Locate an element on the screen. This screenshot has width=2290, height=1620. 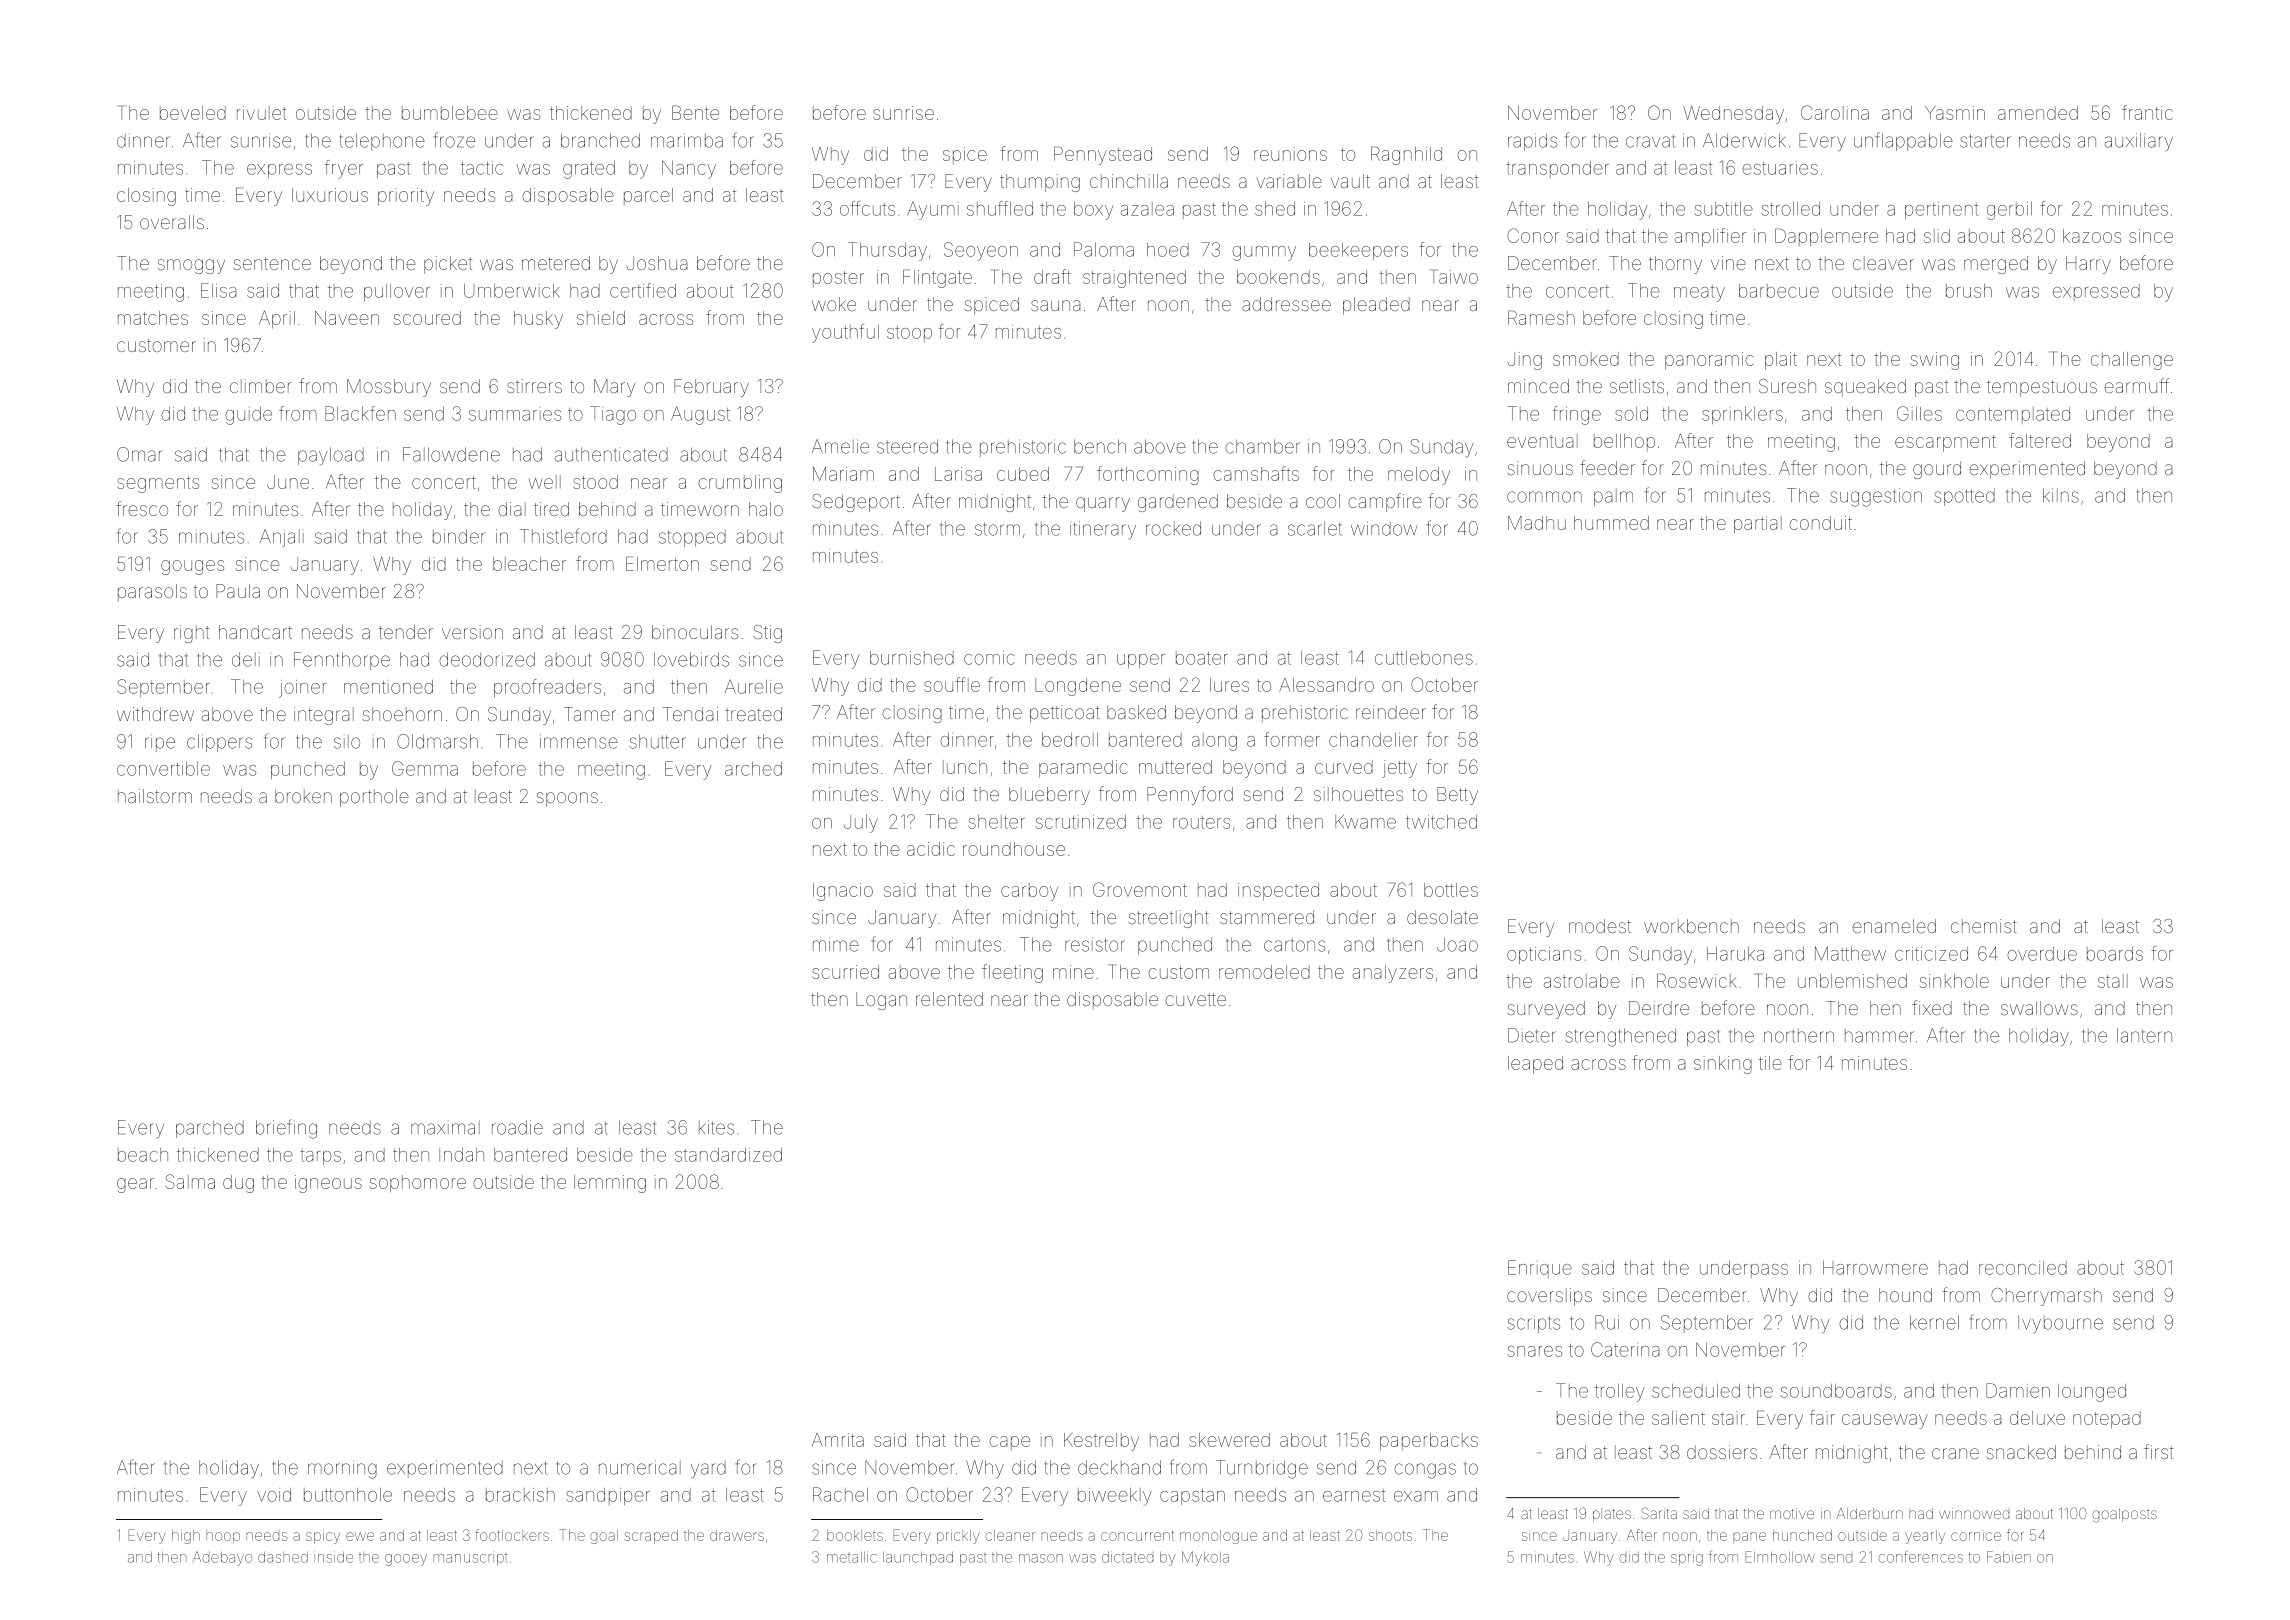
telephone is located at coordinates (382, 142).
